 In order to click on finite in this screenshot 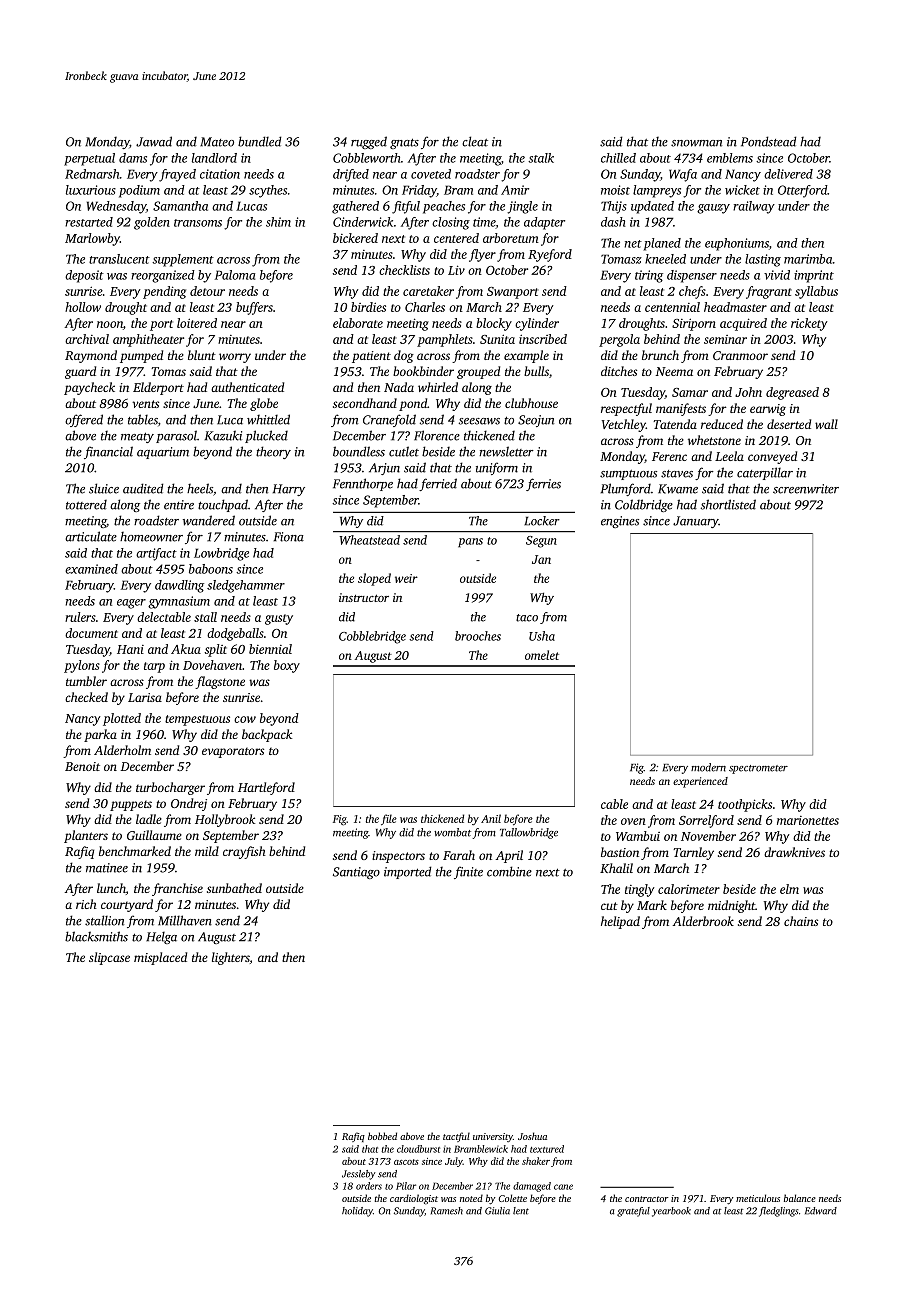, I will do `click(468, 872)`.
